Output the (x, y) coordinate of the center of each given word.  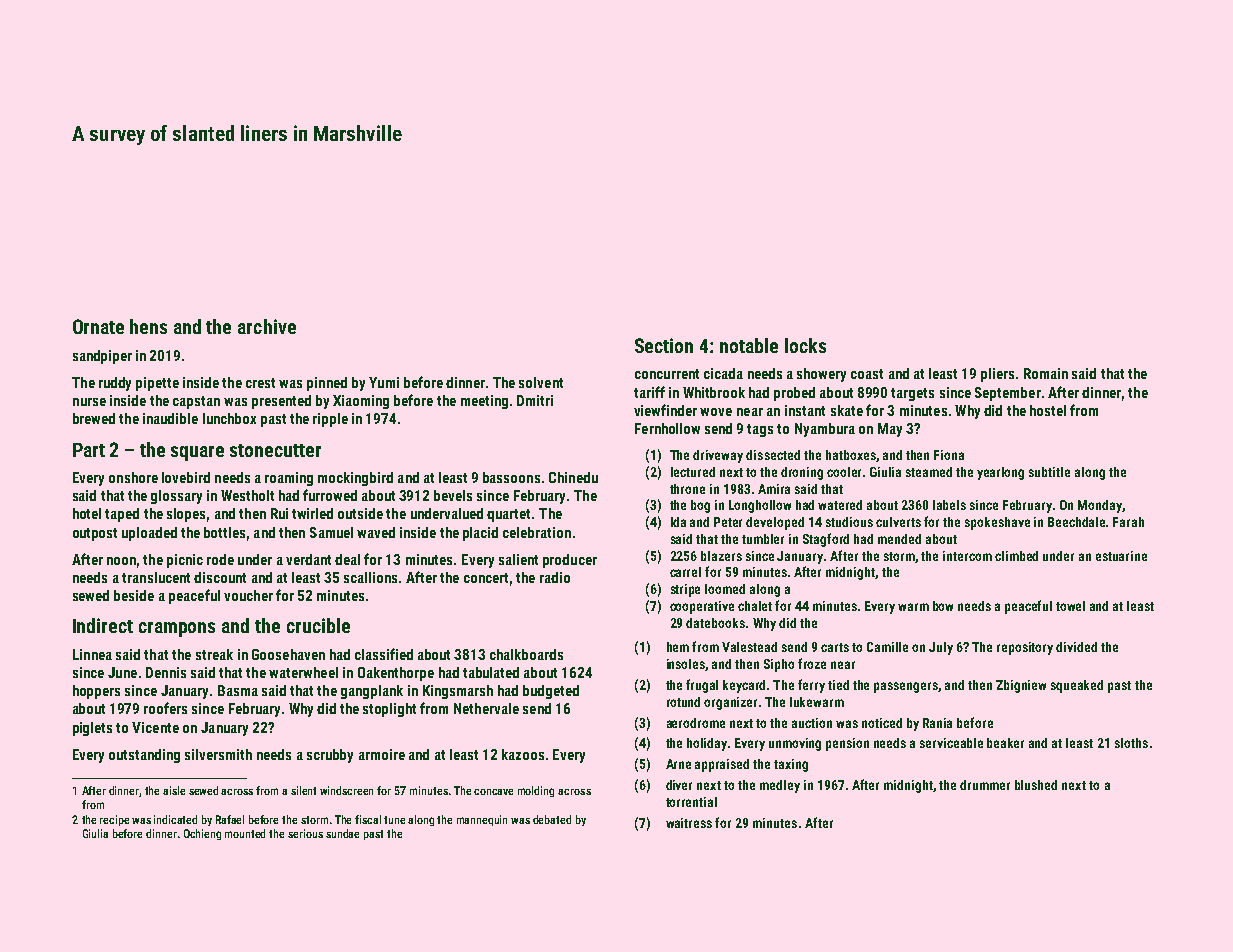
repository (1025, 648)
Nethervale (486, 708)
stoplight (389, 710)
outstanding (144, 756)
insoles (686, 665)
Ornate (98, 326)
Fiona (949, 455)
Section (664, 345)
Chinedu (573, 477)
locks (805, 345)
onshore (133, 477)
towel (1070, 606)
